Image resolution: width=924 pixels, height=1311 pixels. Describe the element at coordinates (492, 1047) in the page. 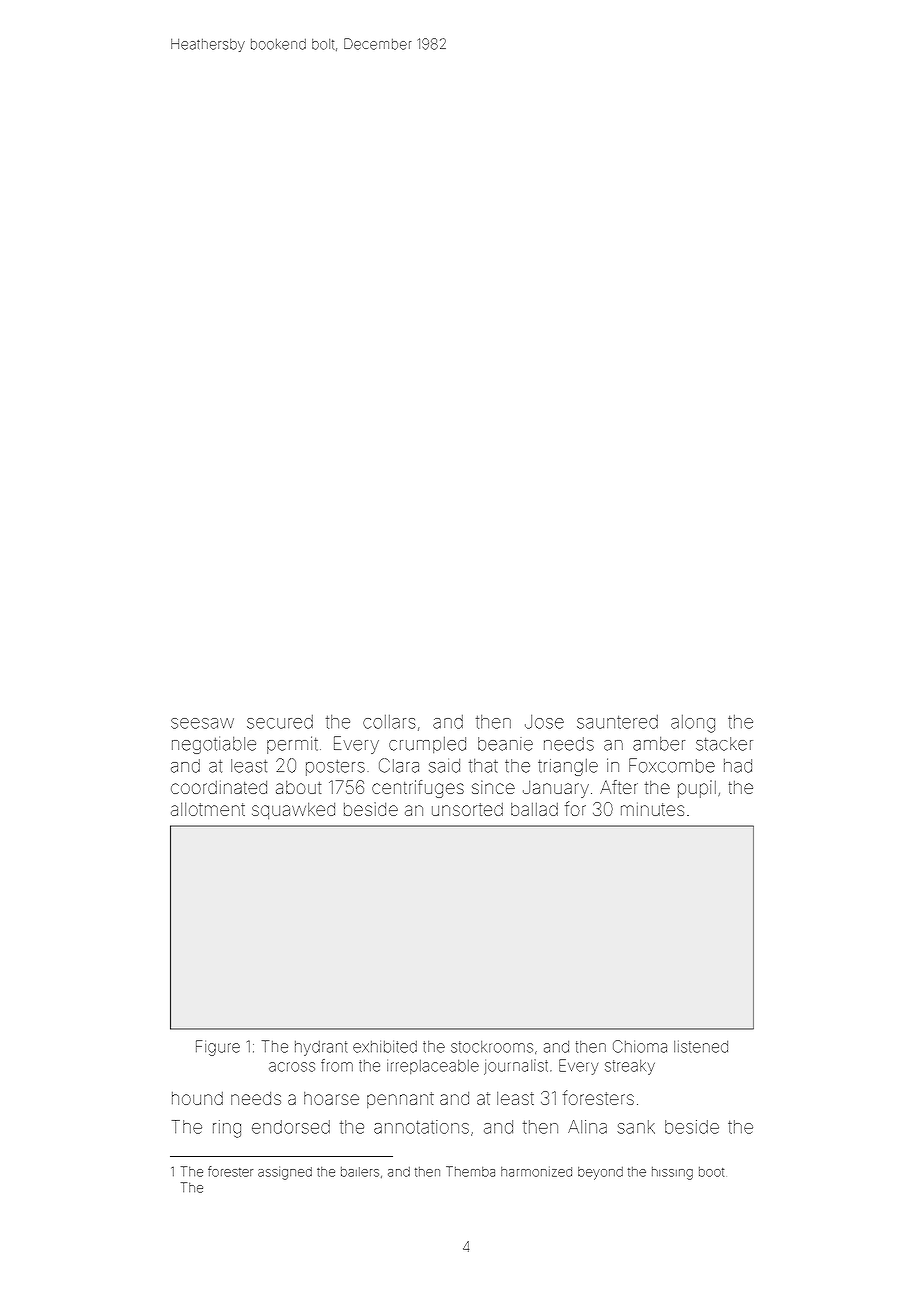

I see `stockrooms` at that location.
